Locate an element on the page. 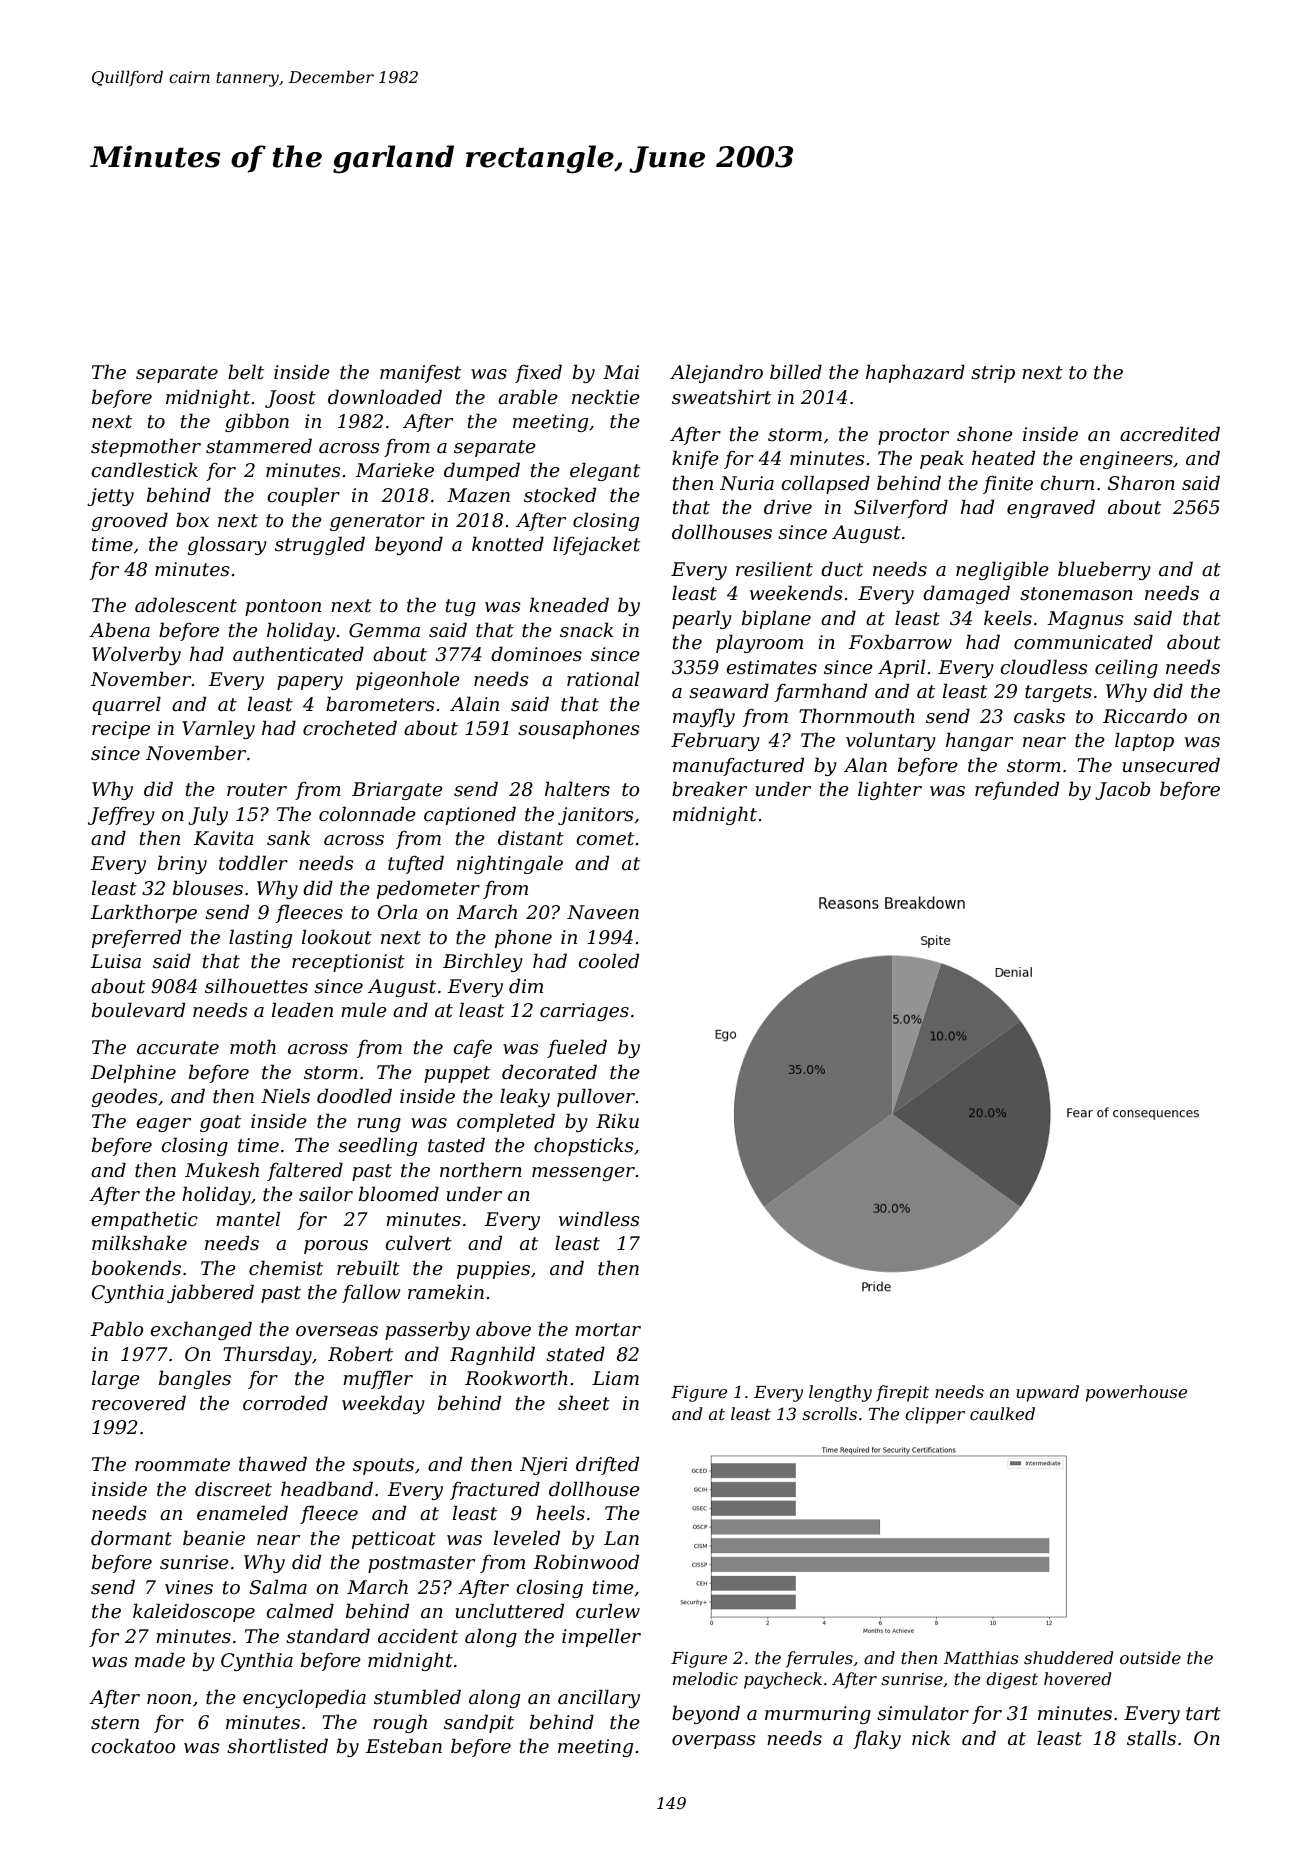 The height and width of the document is (1855, 1312). haphazard is located at coordinates (915, 373).
